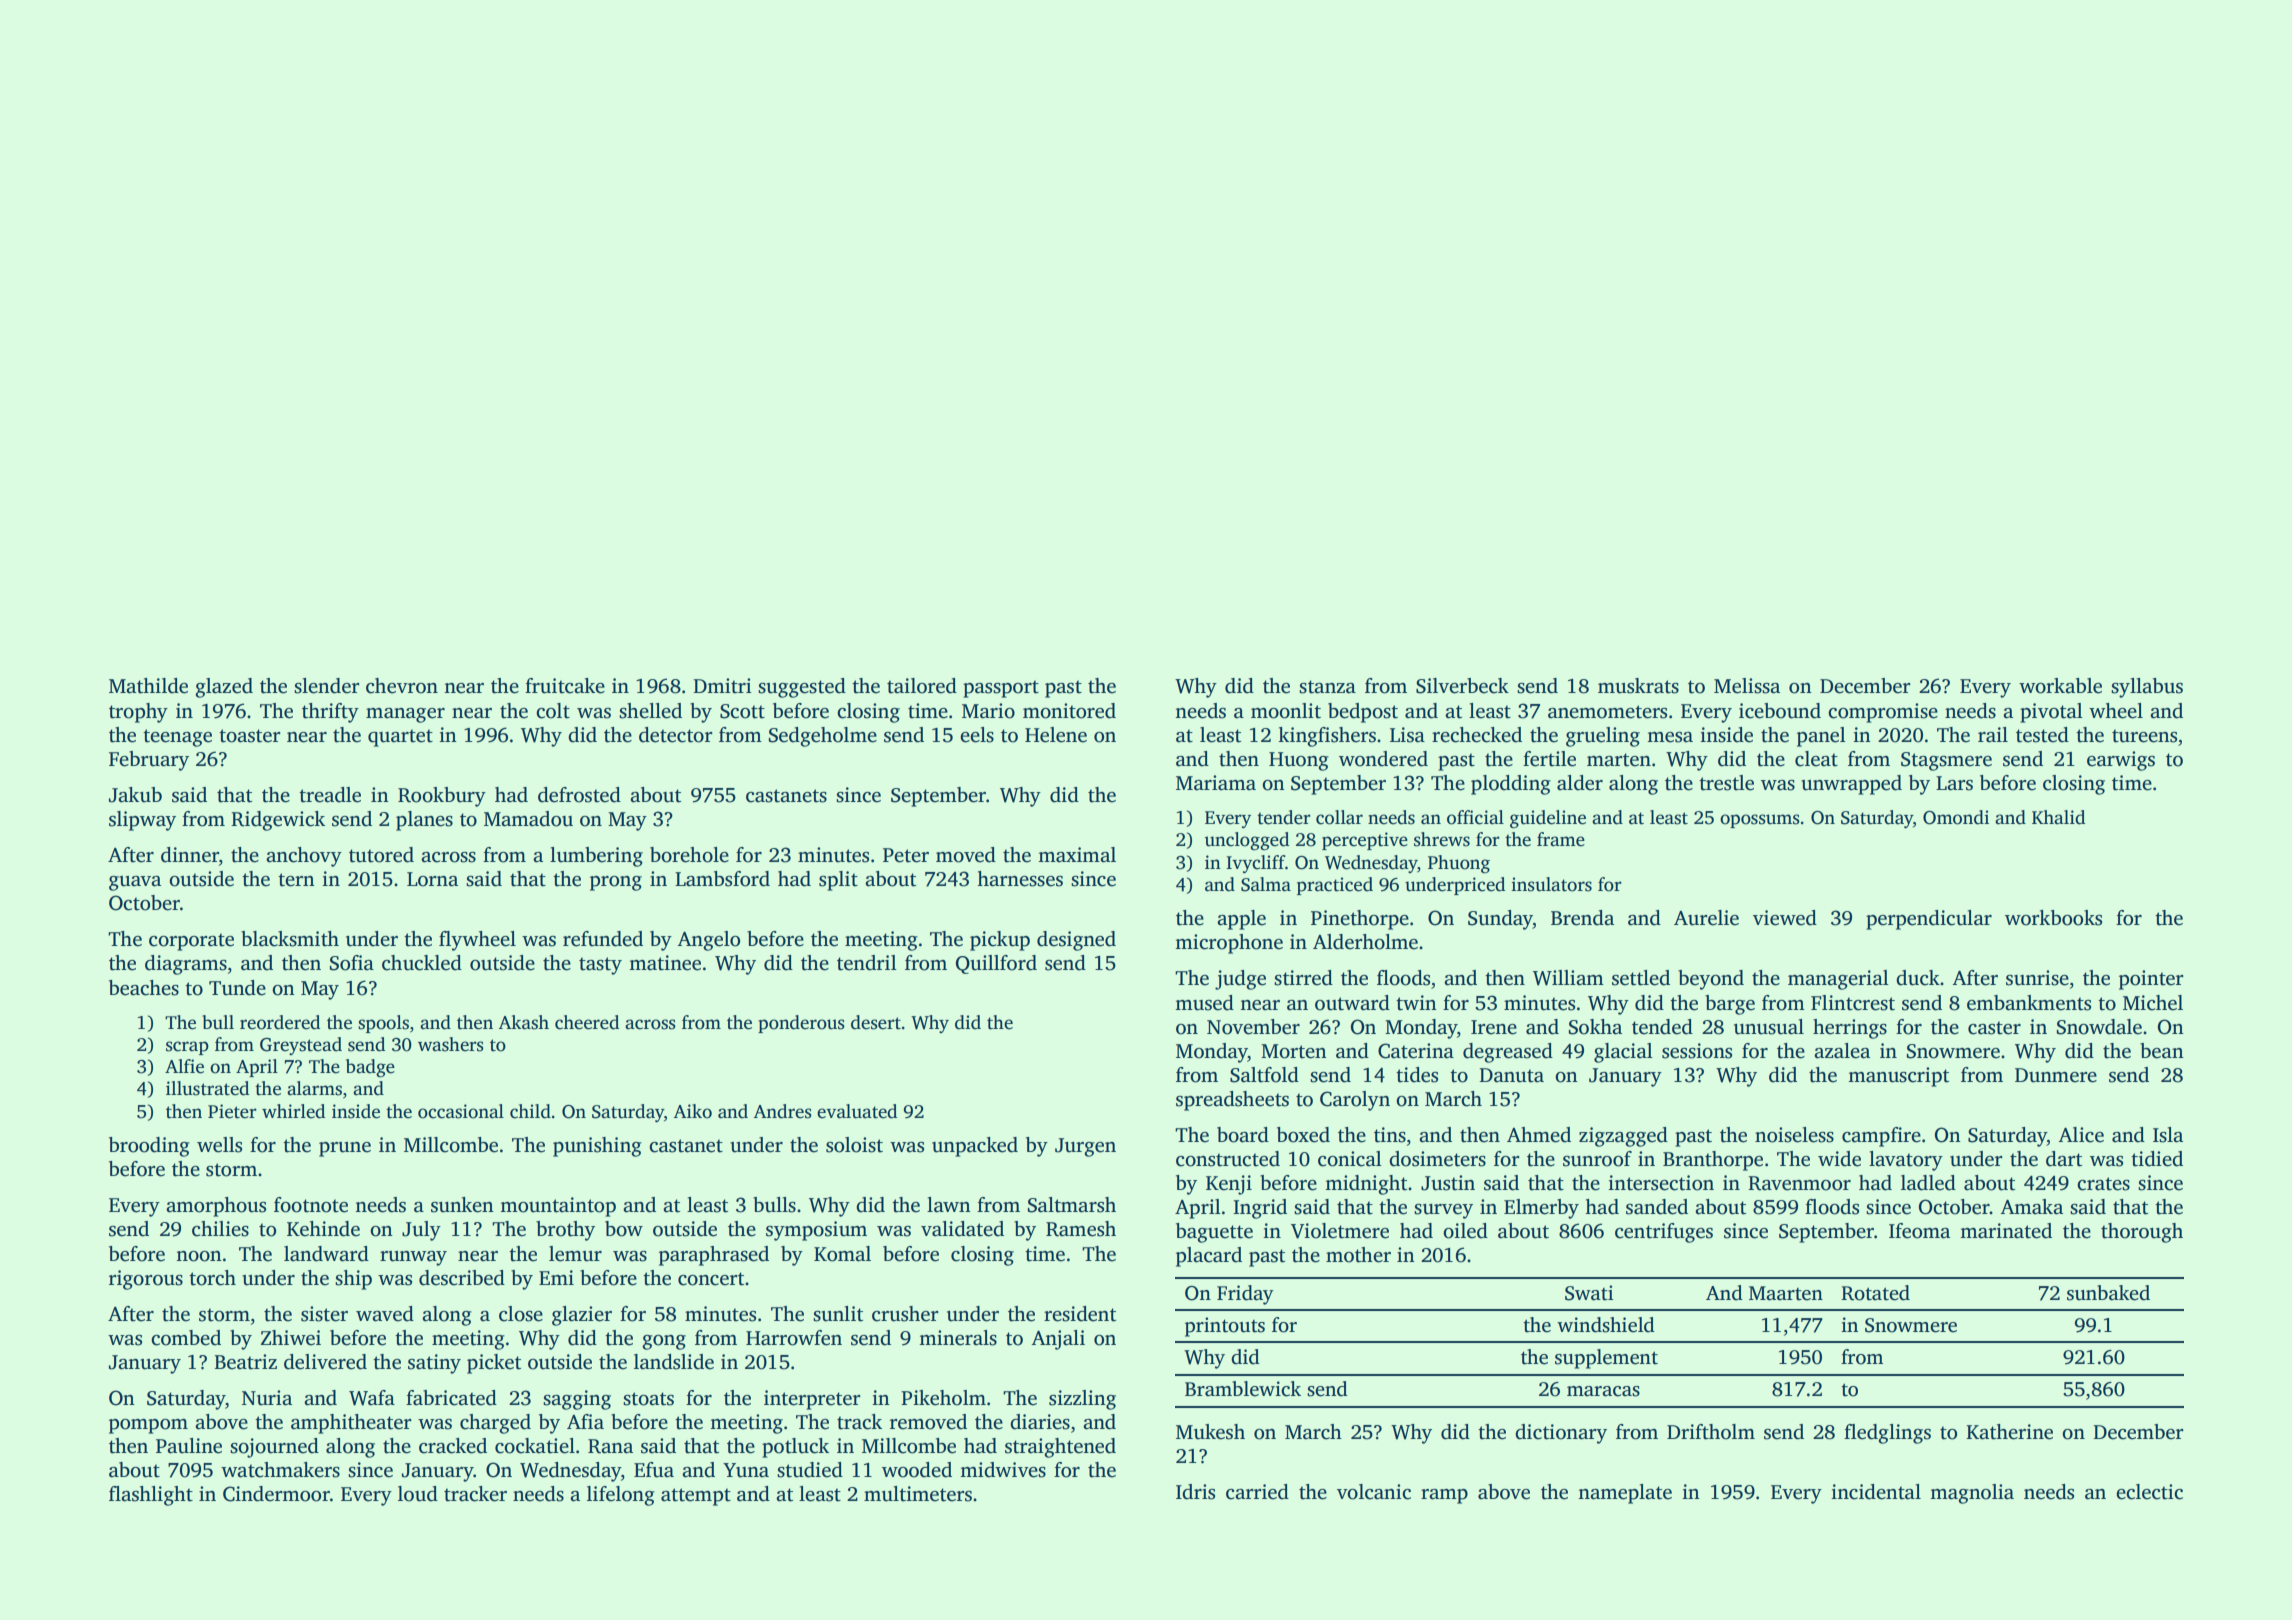 The image size is (2292, 1620). I want to click on Driftholm, so click(1711, 1432).
